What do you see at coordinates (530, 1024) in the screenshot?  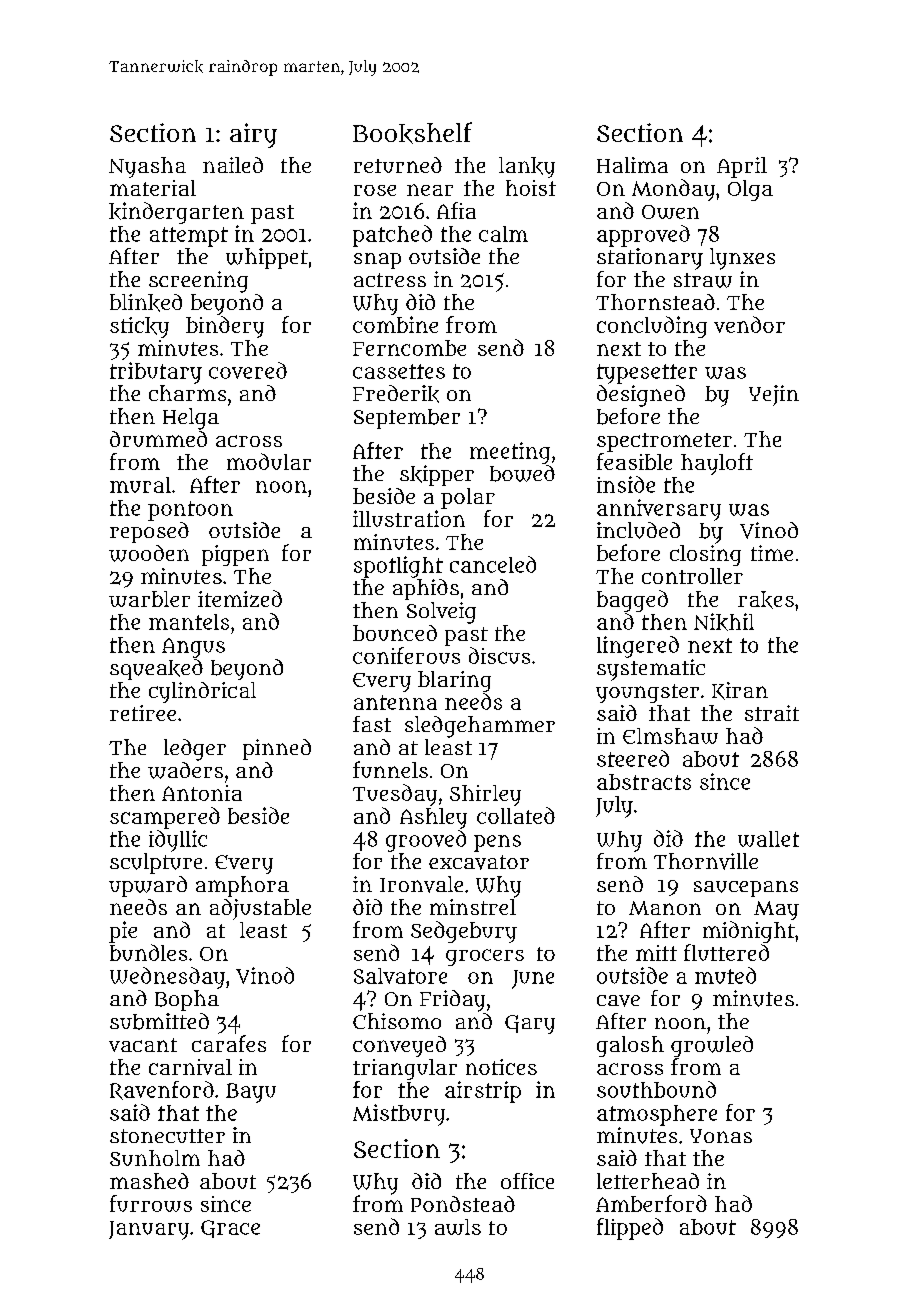 I see `Gary` at bounding box center [530, 1024].
